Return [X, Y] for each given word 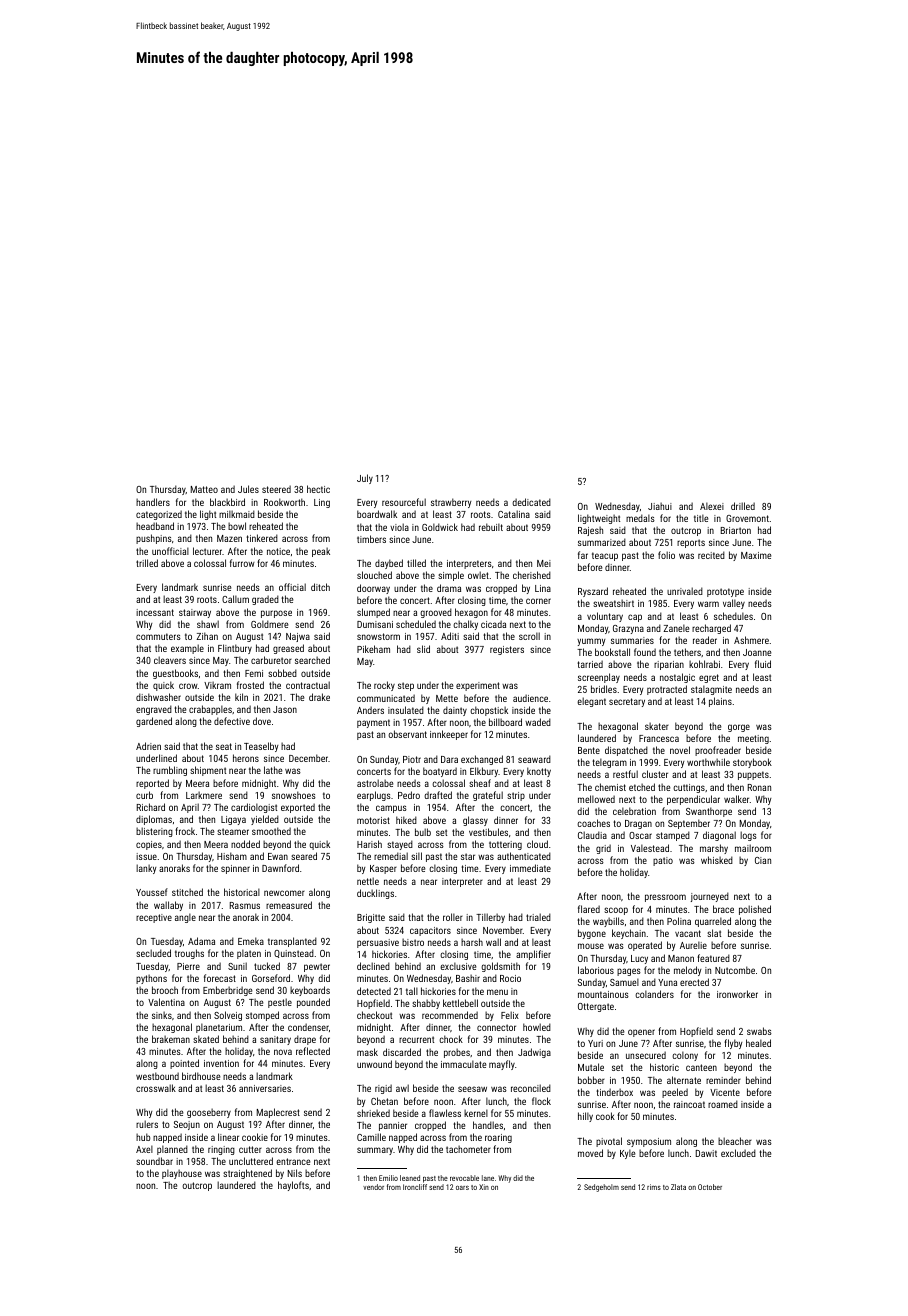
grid [603, 849]
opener [641, 1033]
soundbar [154, 1161]
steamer [233, 831]
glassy [475, 821]
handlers [153, 502]
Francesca [659, 738]
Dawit [706, 1153]
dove [262, 721]
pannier [393, 1126]
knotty [539, 772]
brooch [165, 990]
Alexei [712, 506]
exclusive [458, 966]
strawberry [451, 503]
